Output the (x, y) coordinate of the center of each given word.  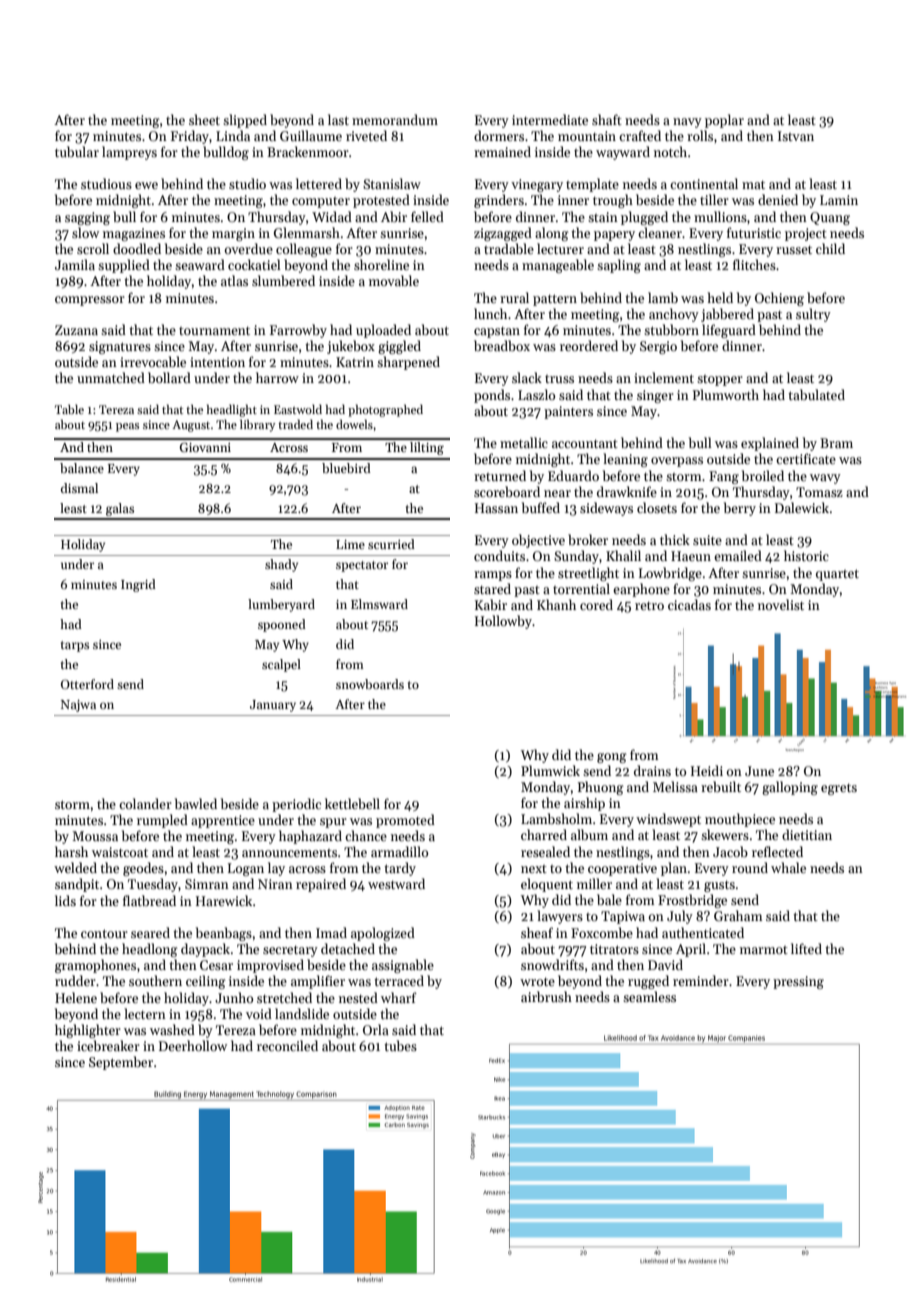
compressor (90, 301)
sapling (619, 266)
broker (588, 539)
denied (778, 199)
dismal (79, 488)
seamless (649, 996)
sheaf (537, 932)
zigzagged (503, 234)
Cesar (216, 965)
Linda (233, 135)
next (534, 869)
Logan (246, 869)
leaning (625, 460)
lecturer (560, 248)
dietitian (807, 834)
